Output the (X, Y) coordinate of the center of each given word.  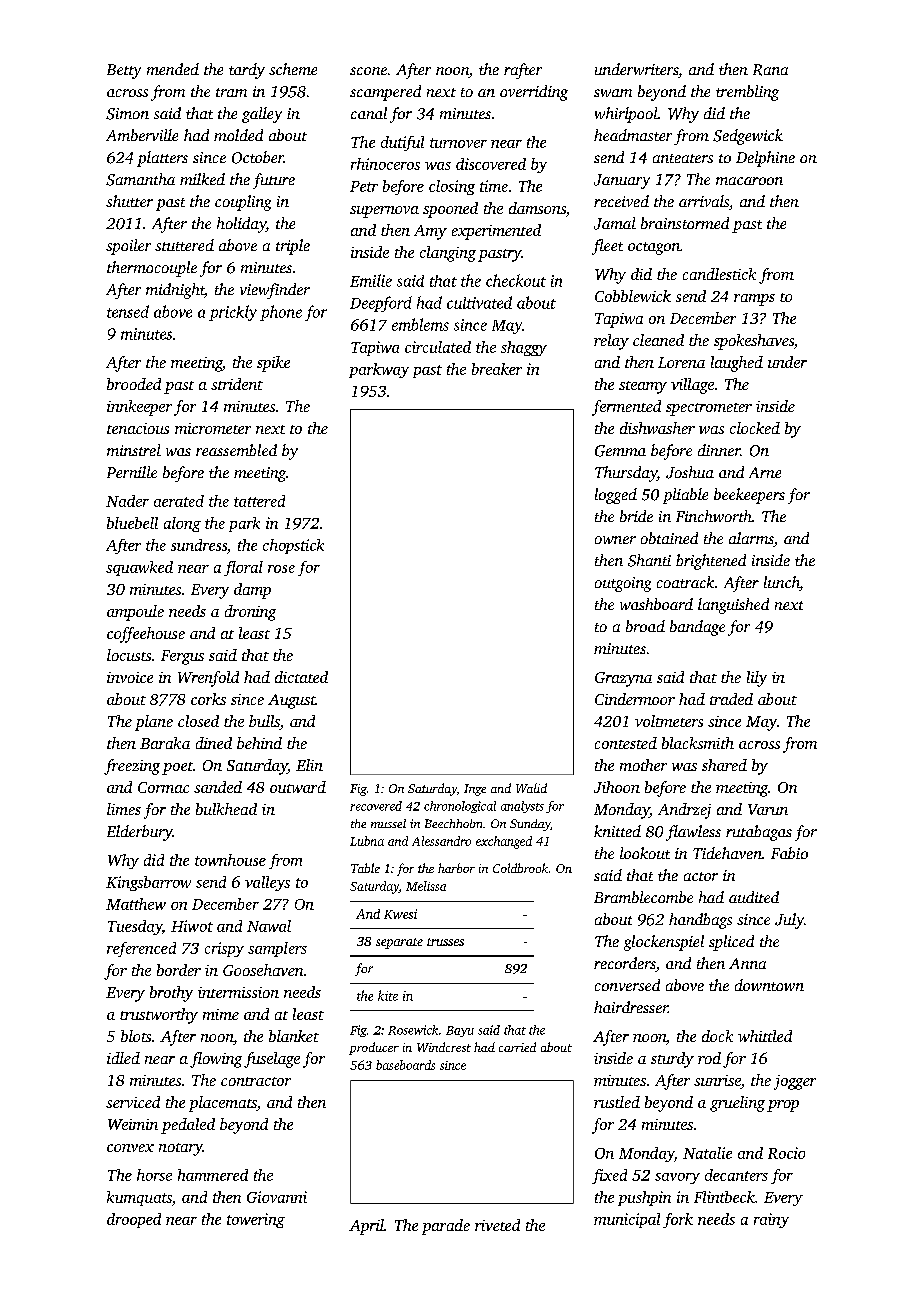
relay (611, 342)
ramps (754, 300)
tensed (128, 311)
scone (368, 71)
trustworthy (159, 1016)
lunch (782, 583)
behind (259, 743)
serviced (133, 1102)
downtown (769, 985)
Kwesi (400, 914)
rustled (617, 1102)
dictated (301, 677)
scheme (293, 69)
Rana (770, 70)
